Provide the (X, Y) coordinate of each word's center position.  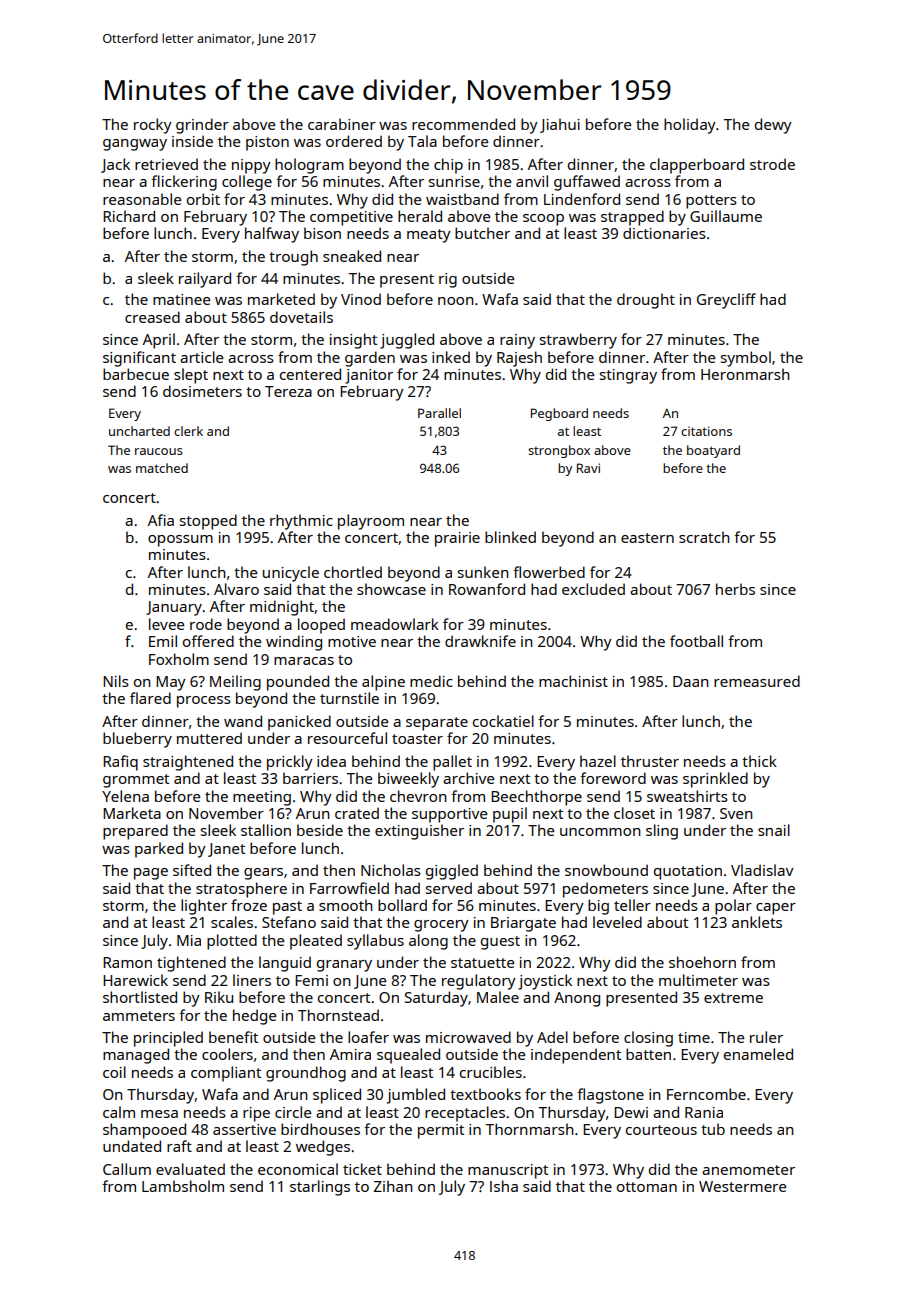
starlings (320, 1188)
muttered (209, 738)
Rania (704, 1112)
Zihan (393, 1186)
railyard (205, 280)
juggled (407, 341)
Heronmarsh (745, 374)
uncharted (139, 431)
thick (759, 761)
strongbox (559, 451)
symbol (746, 359)
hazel (598, 761)
